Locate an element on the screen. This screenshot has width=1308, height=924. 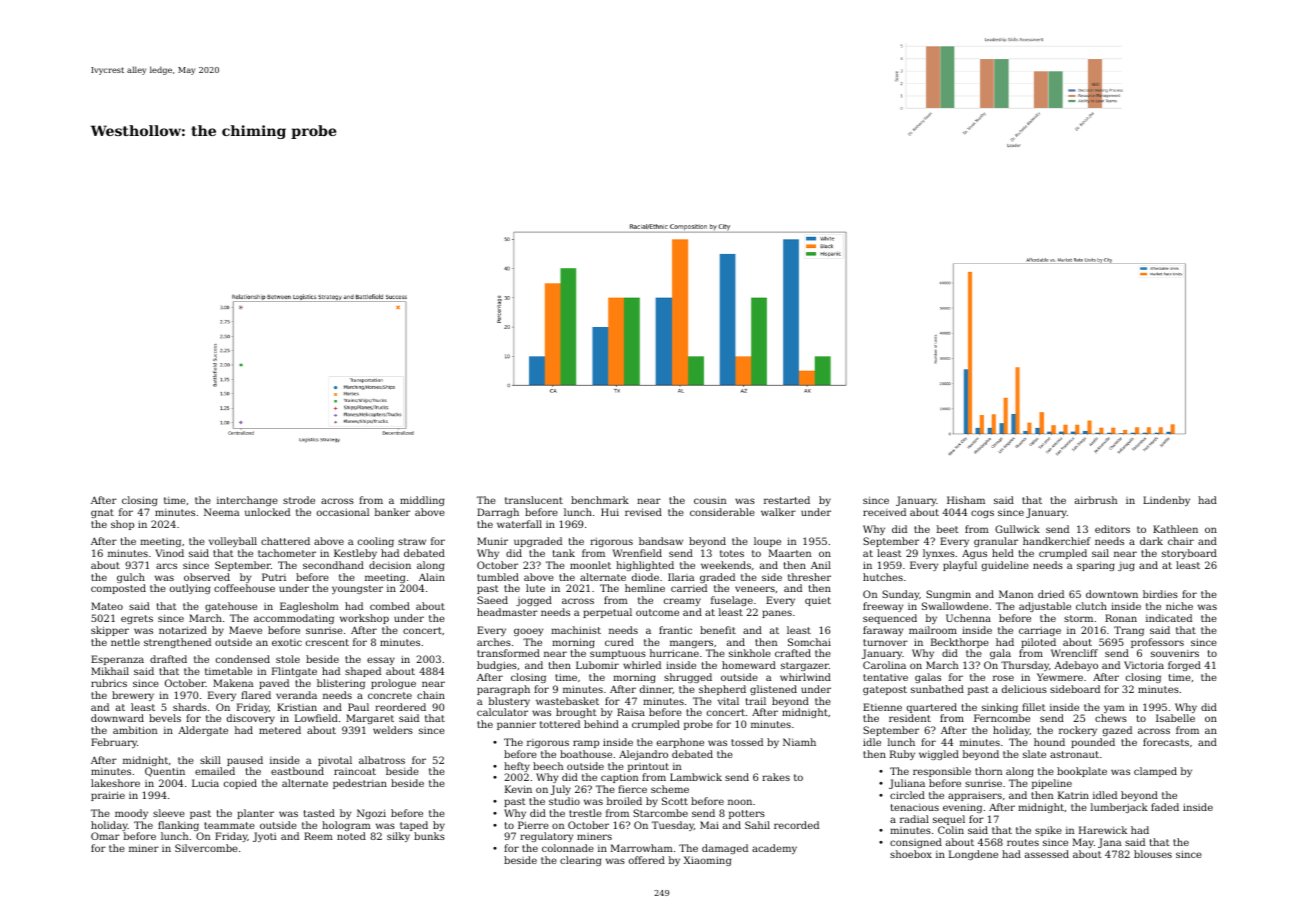
chattered is located at coordinates (285, 541).
